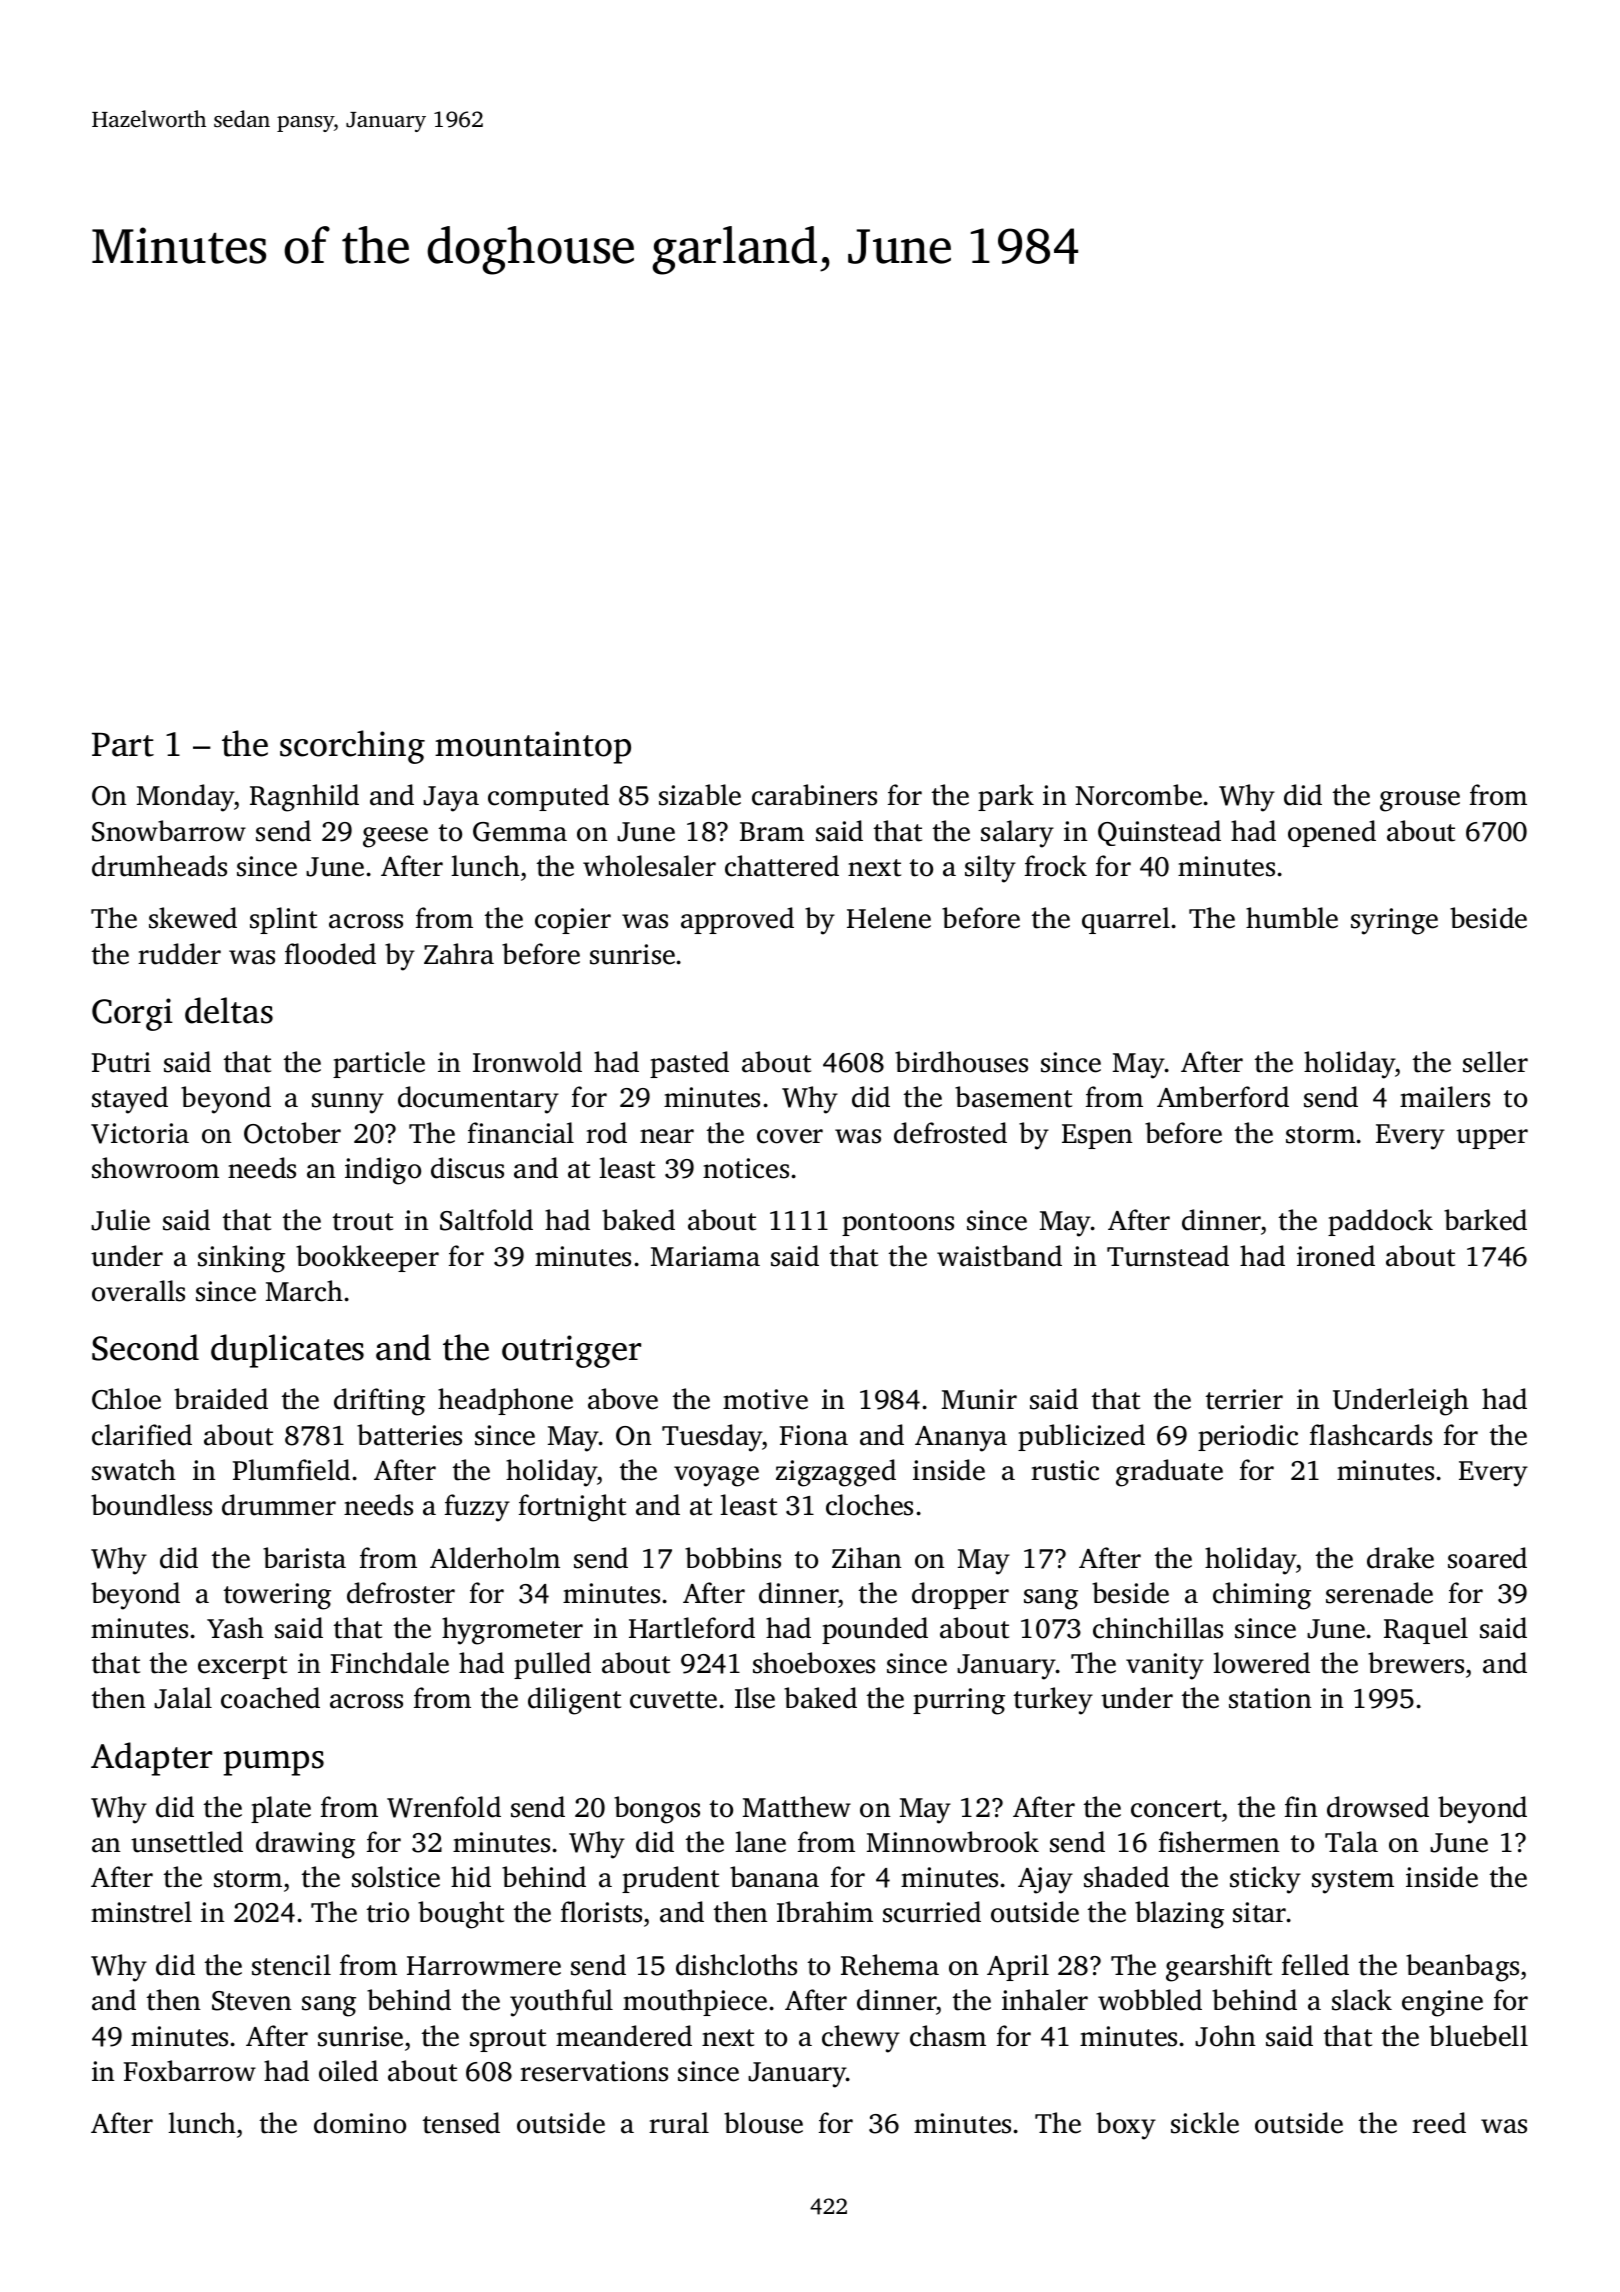 This document has height=2292, width=1620. What do you see at coordinates (1439, 2123) in the document?
I see `reed` at bounding box center [1439, 2123].
